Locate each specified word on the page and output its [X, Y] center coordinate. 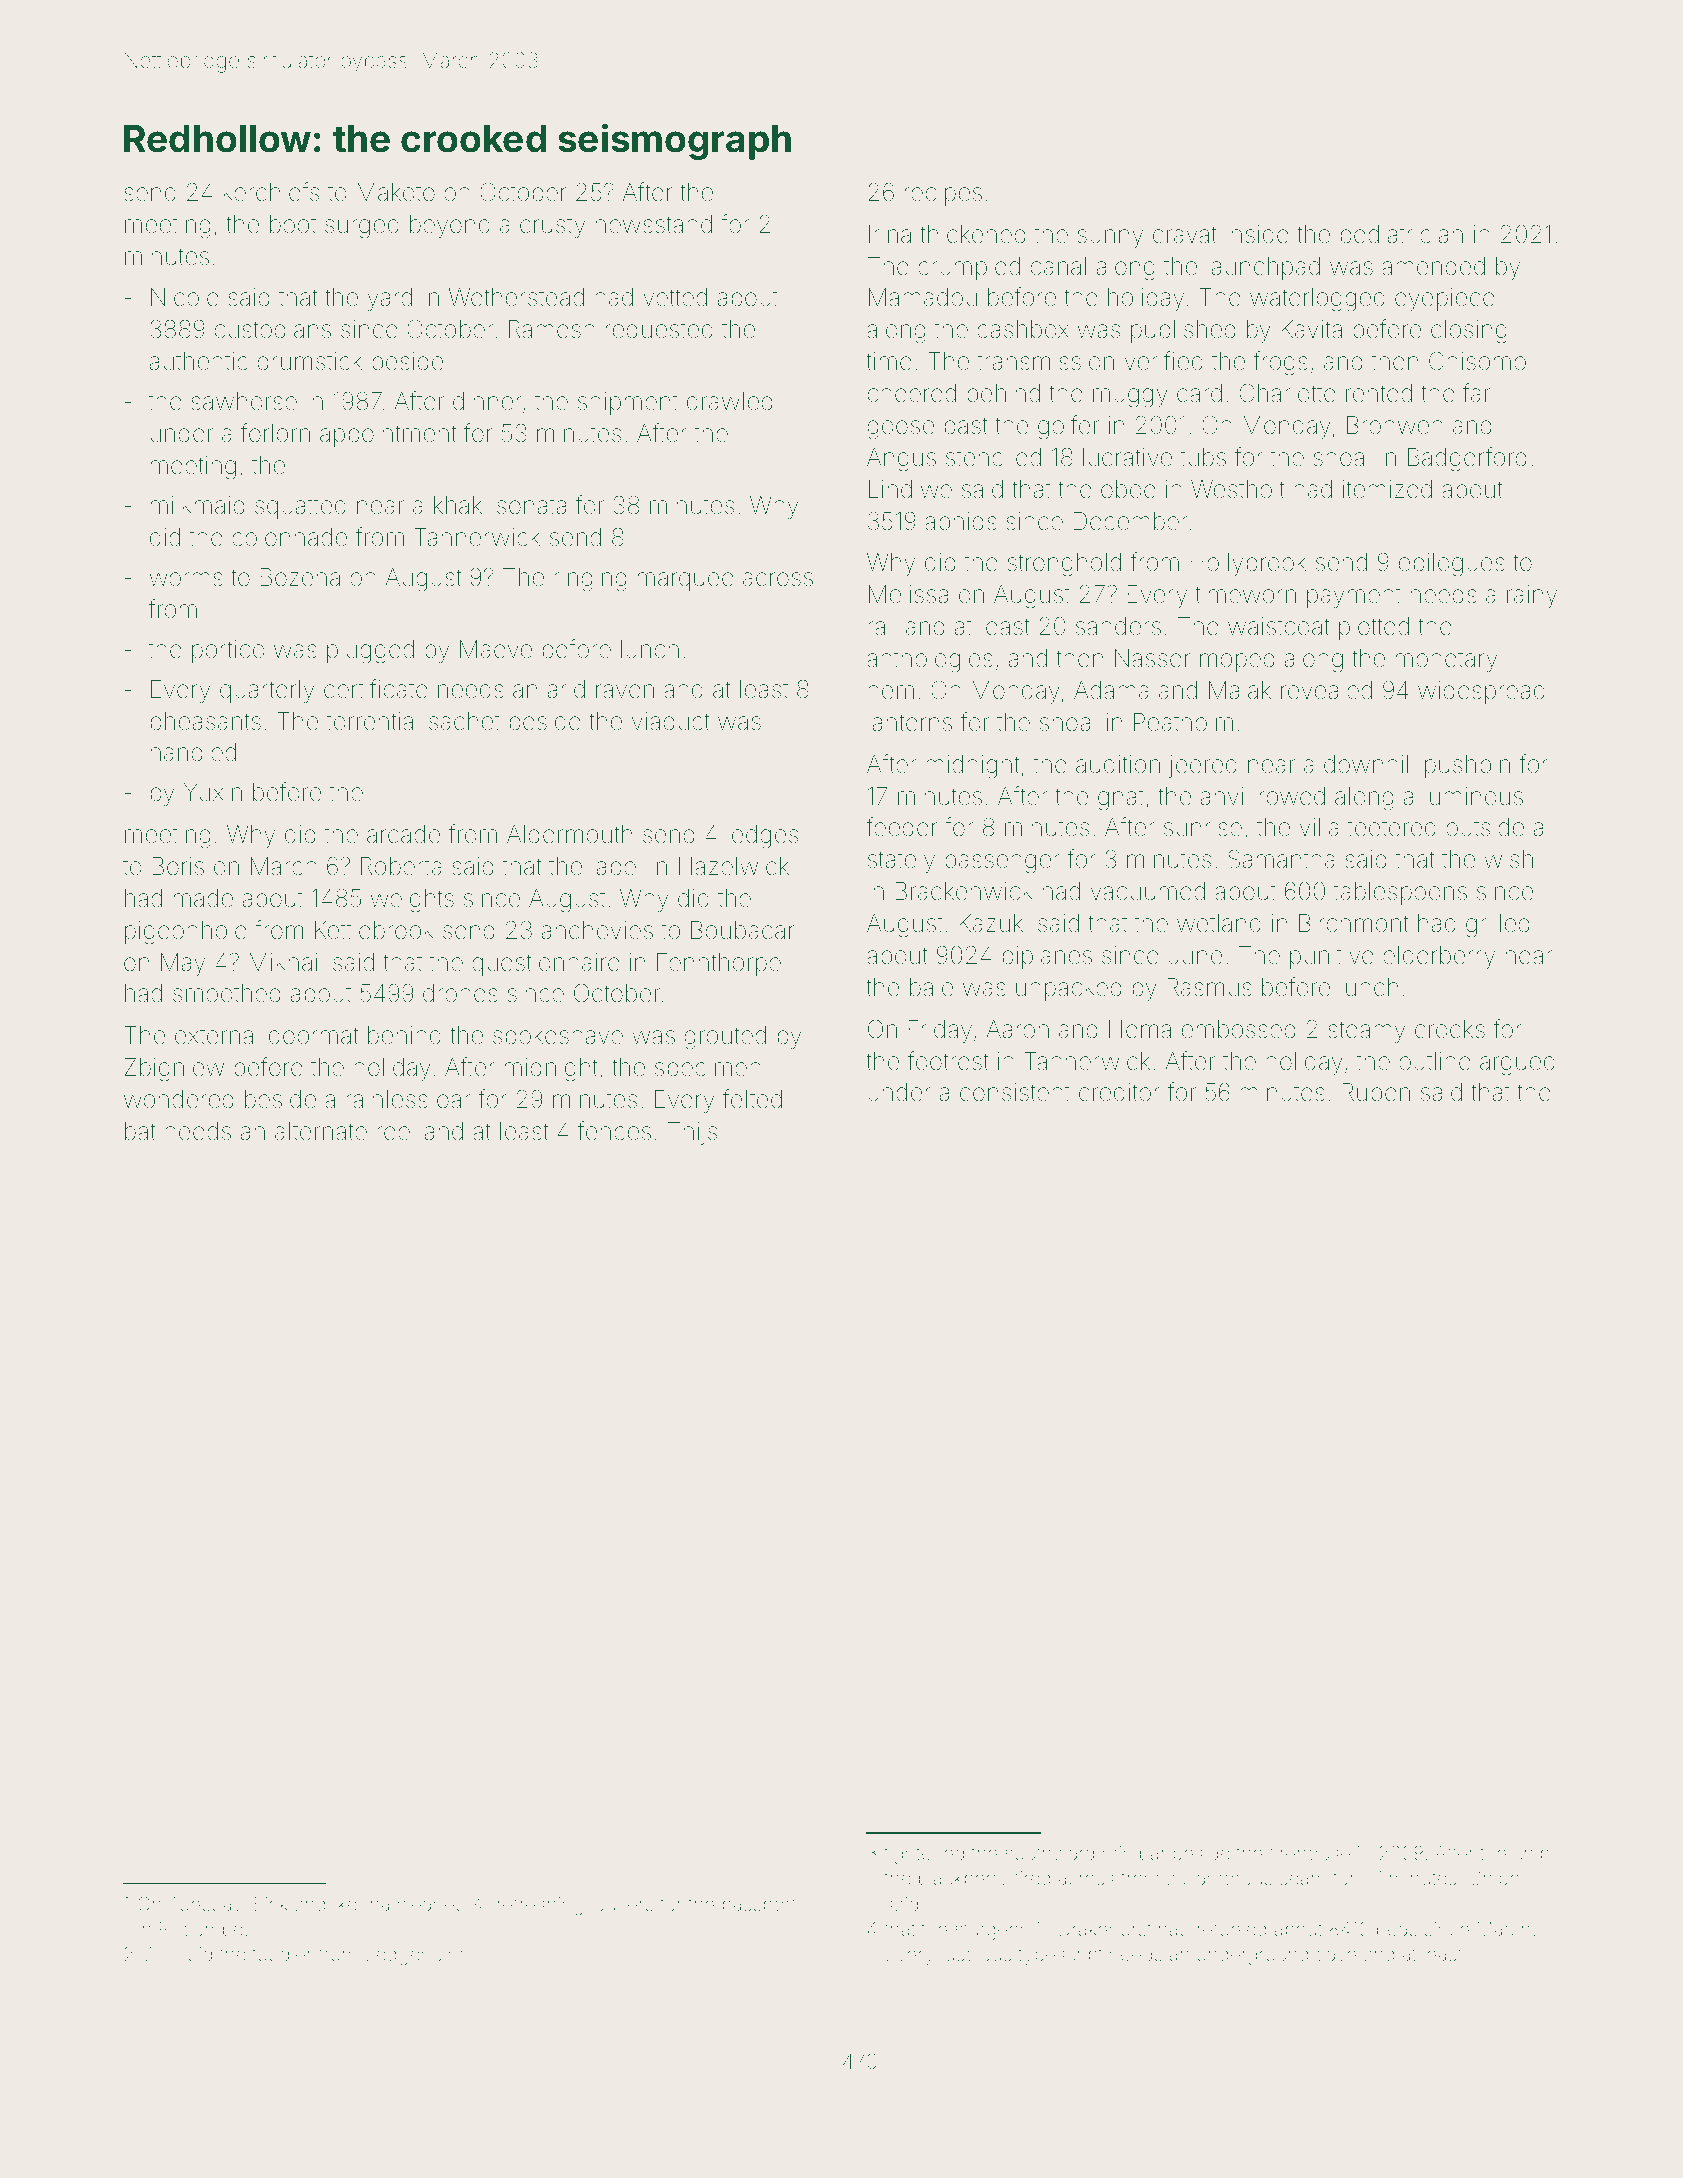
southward [1049, 1853]
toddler [282, 1954]
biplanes [1047, 957]
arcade [403, 834]
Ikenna [361, 1904]
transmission [1046, 361]
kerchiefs [271, 192]
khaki [460, 505]
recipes [943, 194]
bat [140, 1131]
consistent [1015, 1092]
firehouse [1309, 1852]
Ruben [1376, 1092]
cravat [1185, 235]
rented [1379, 393]
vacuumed [1148, 891]
